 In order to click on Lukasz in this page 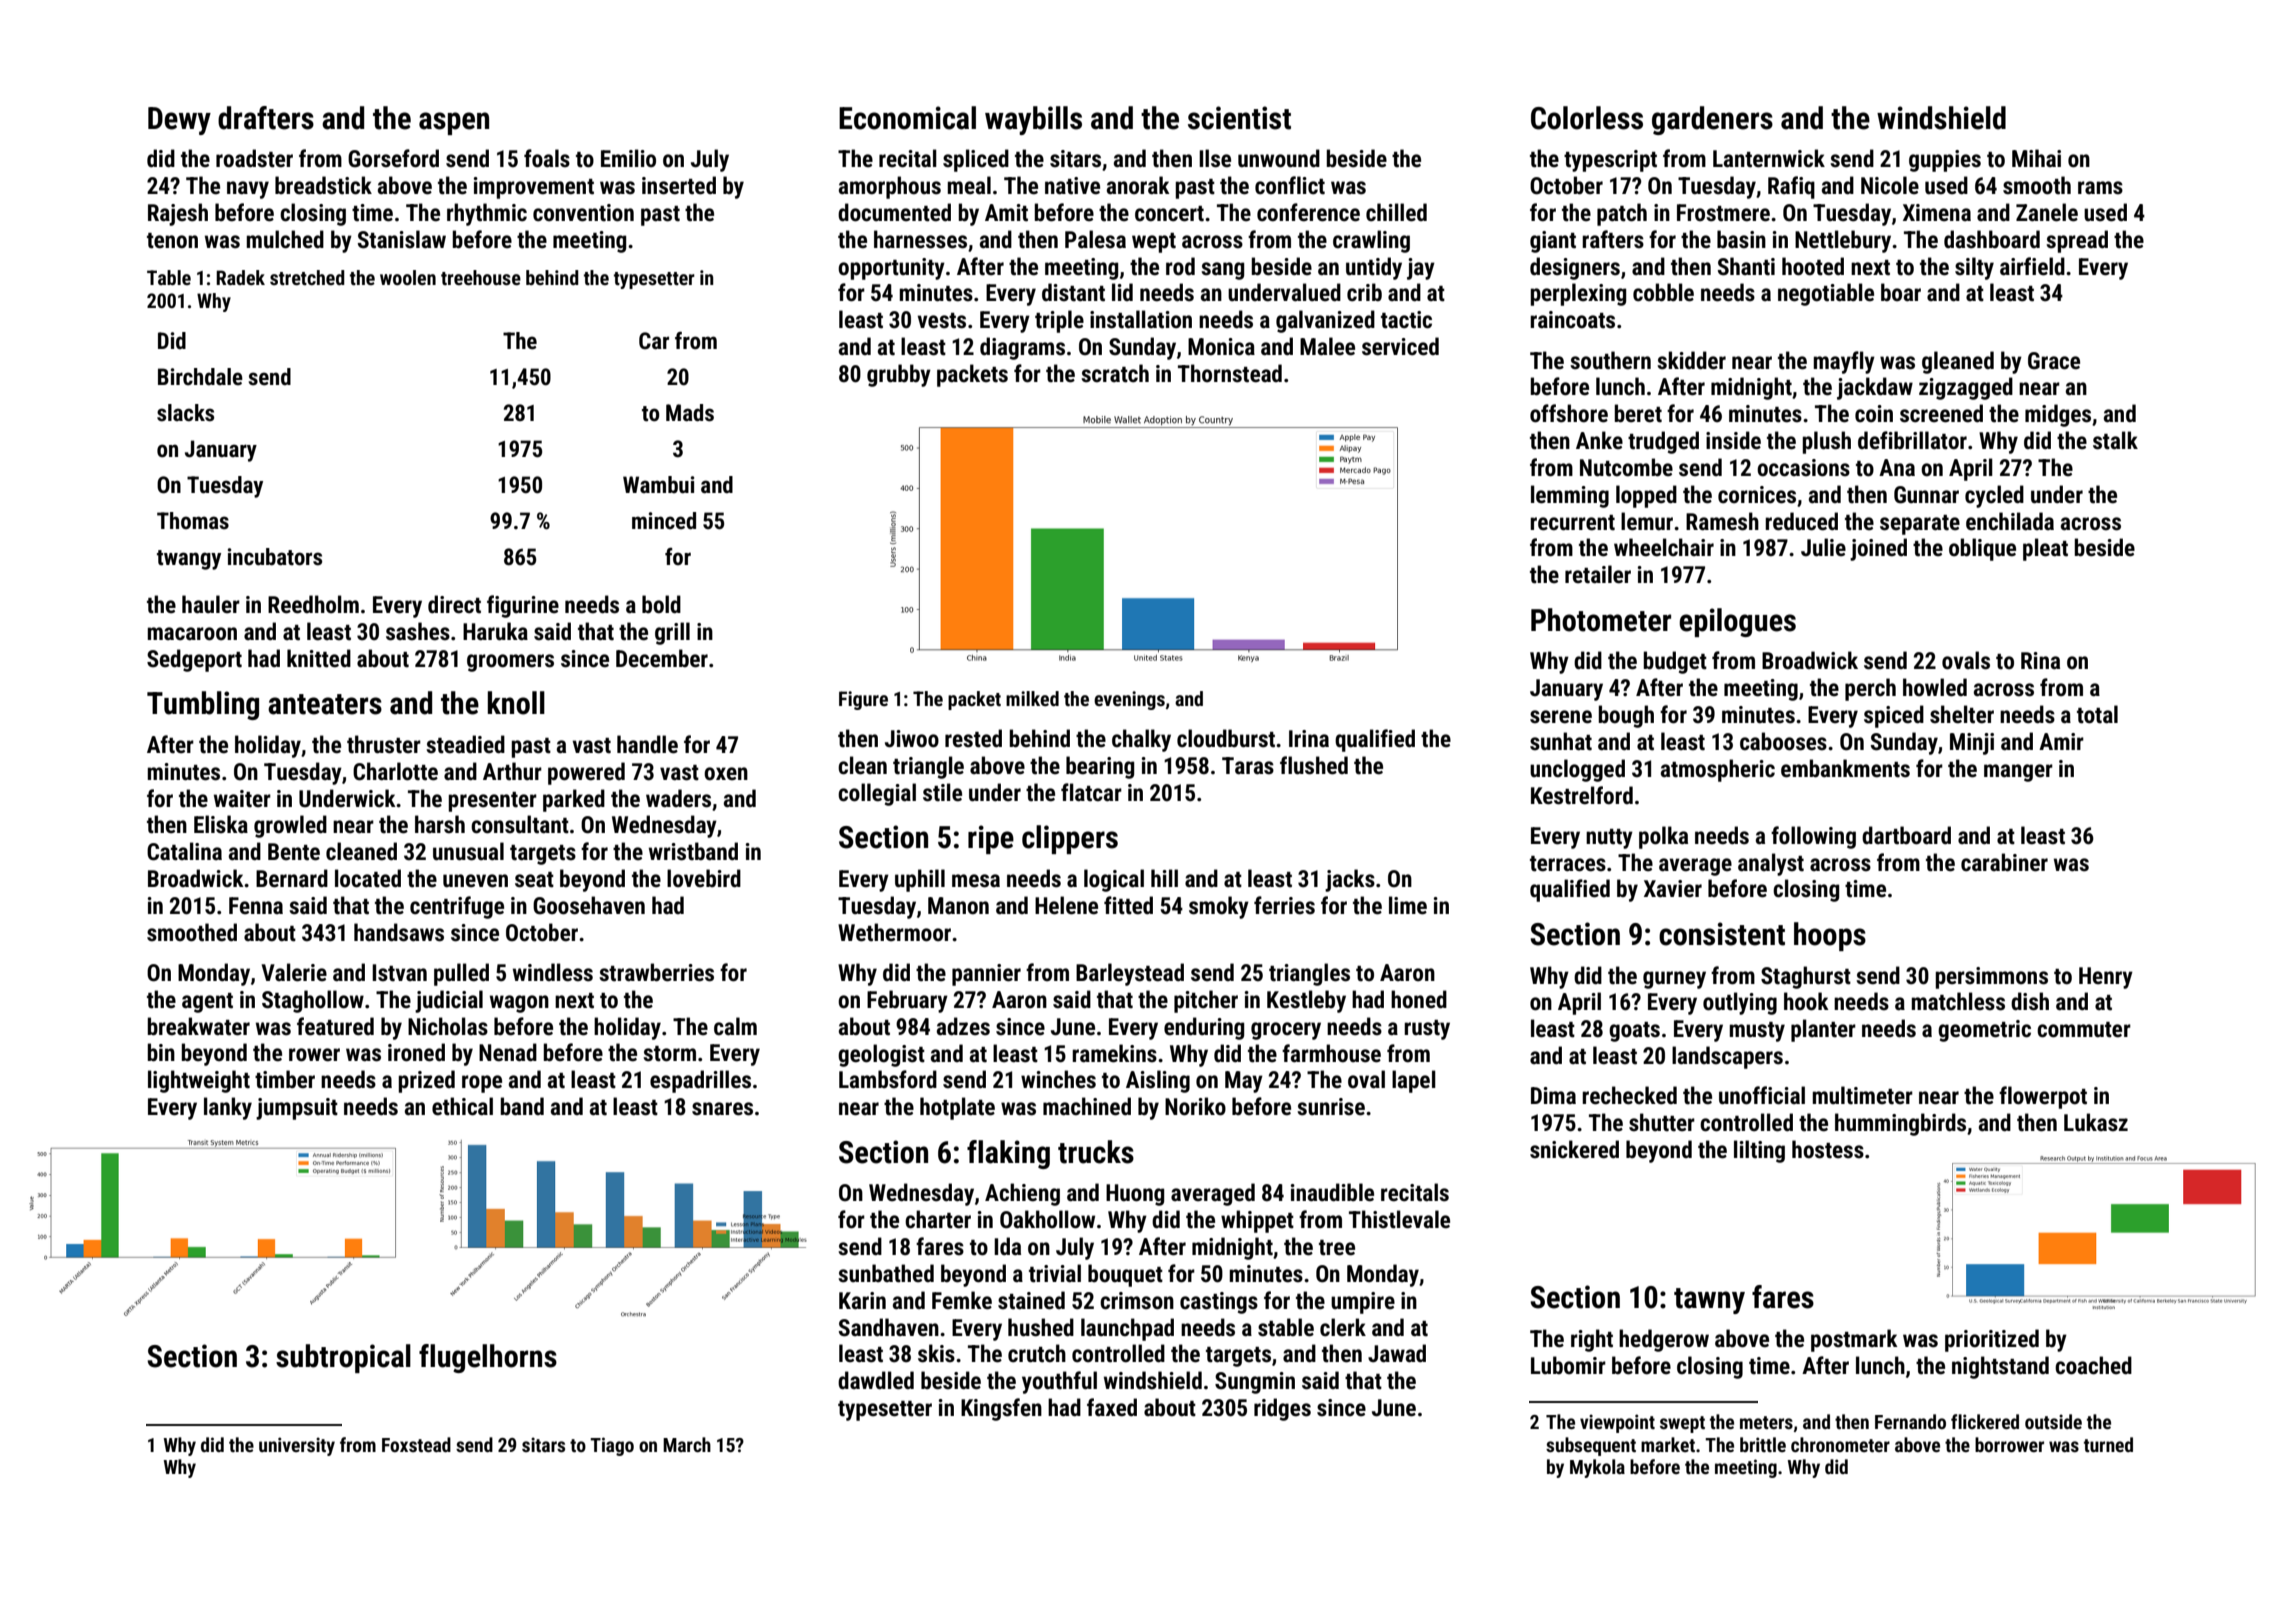, I will do `click(2096, 1122)`.
